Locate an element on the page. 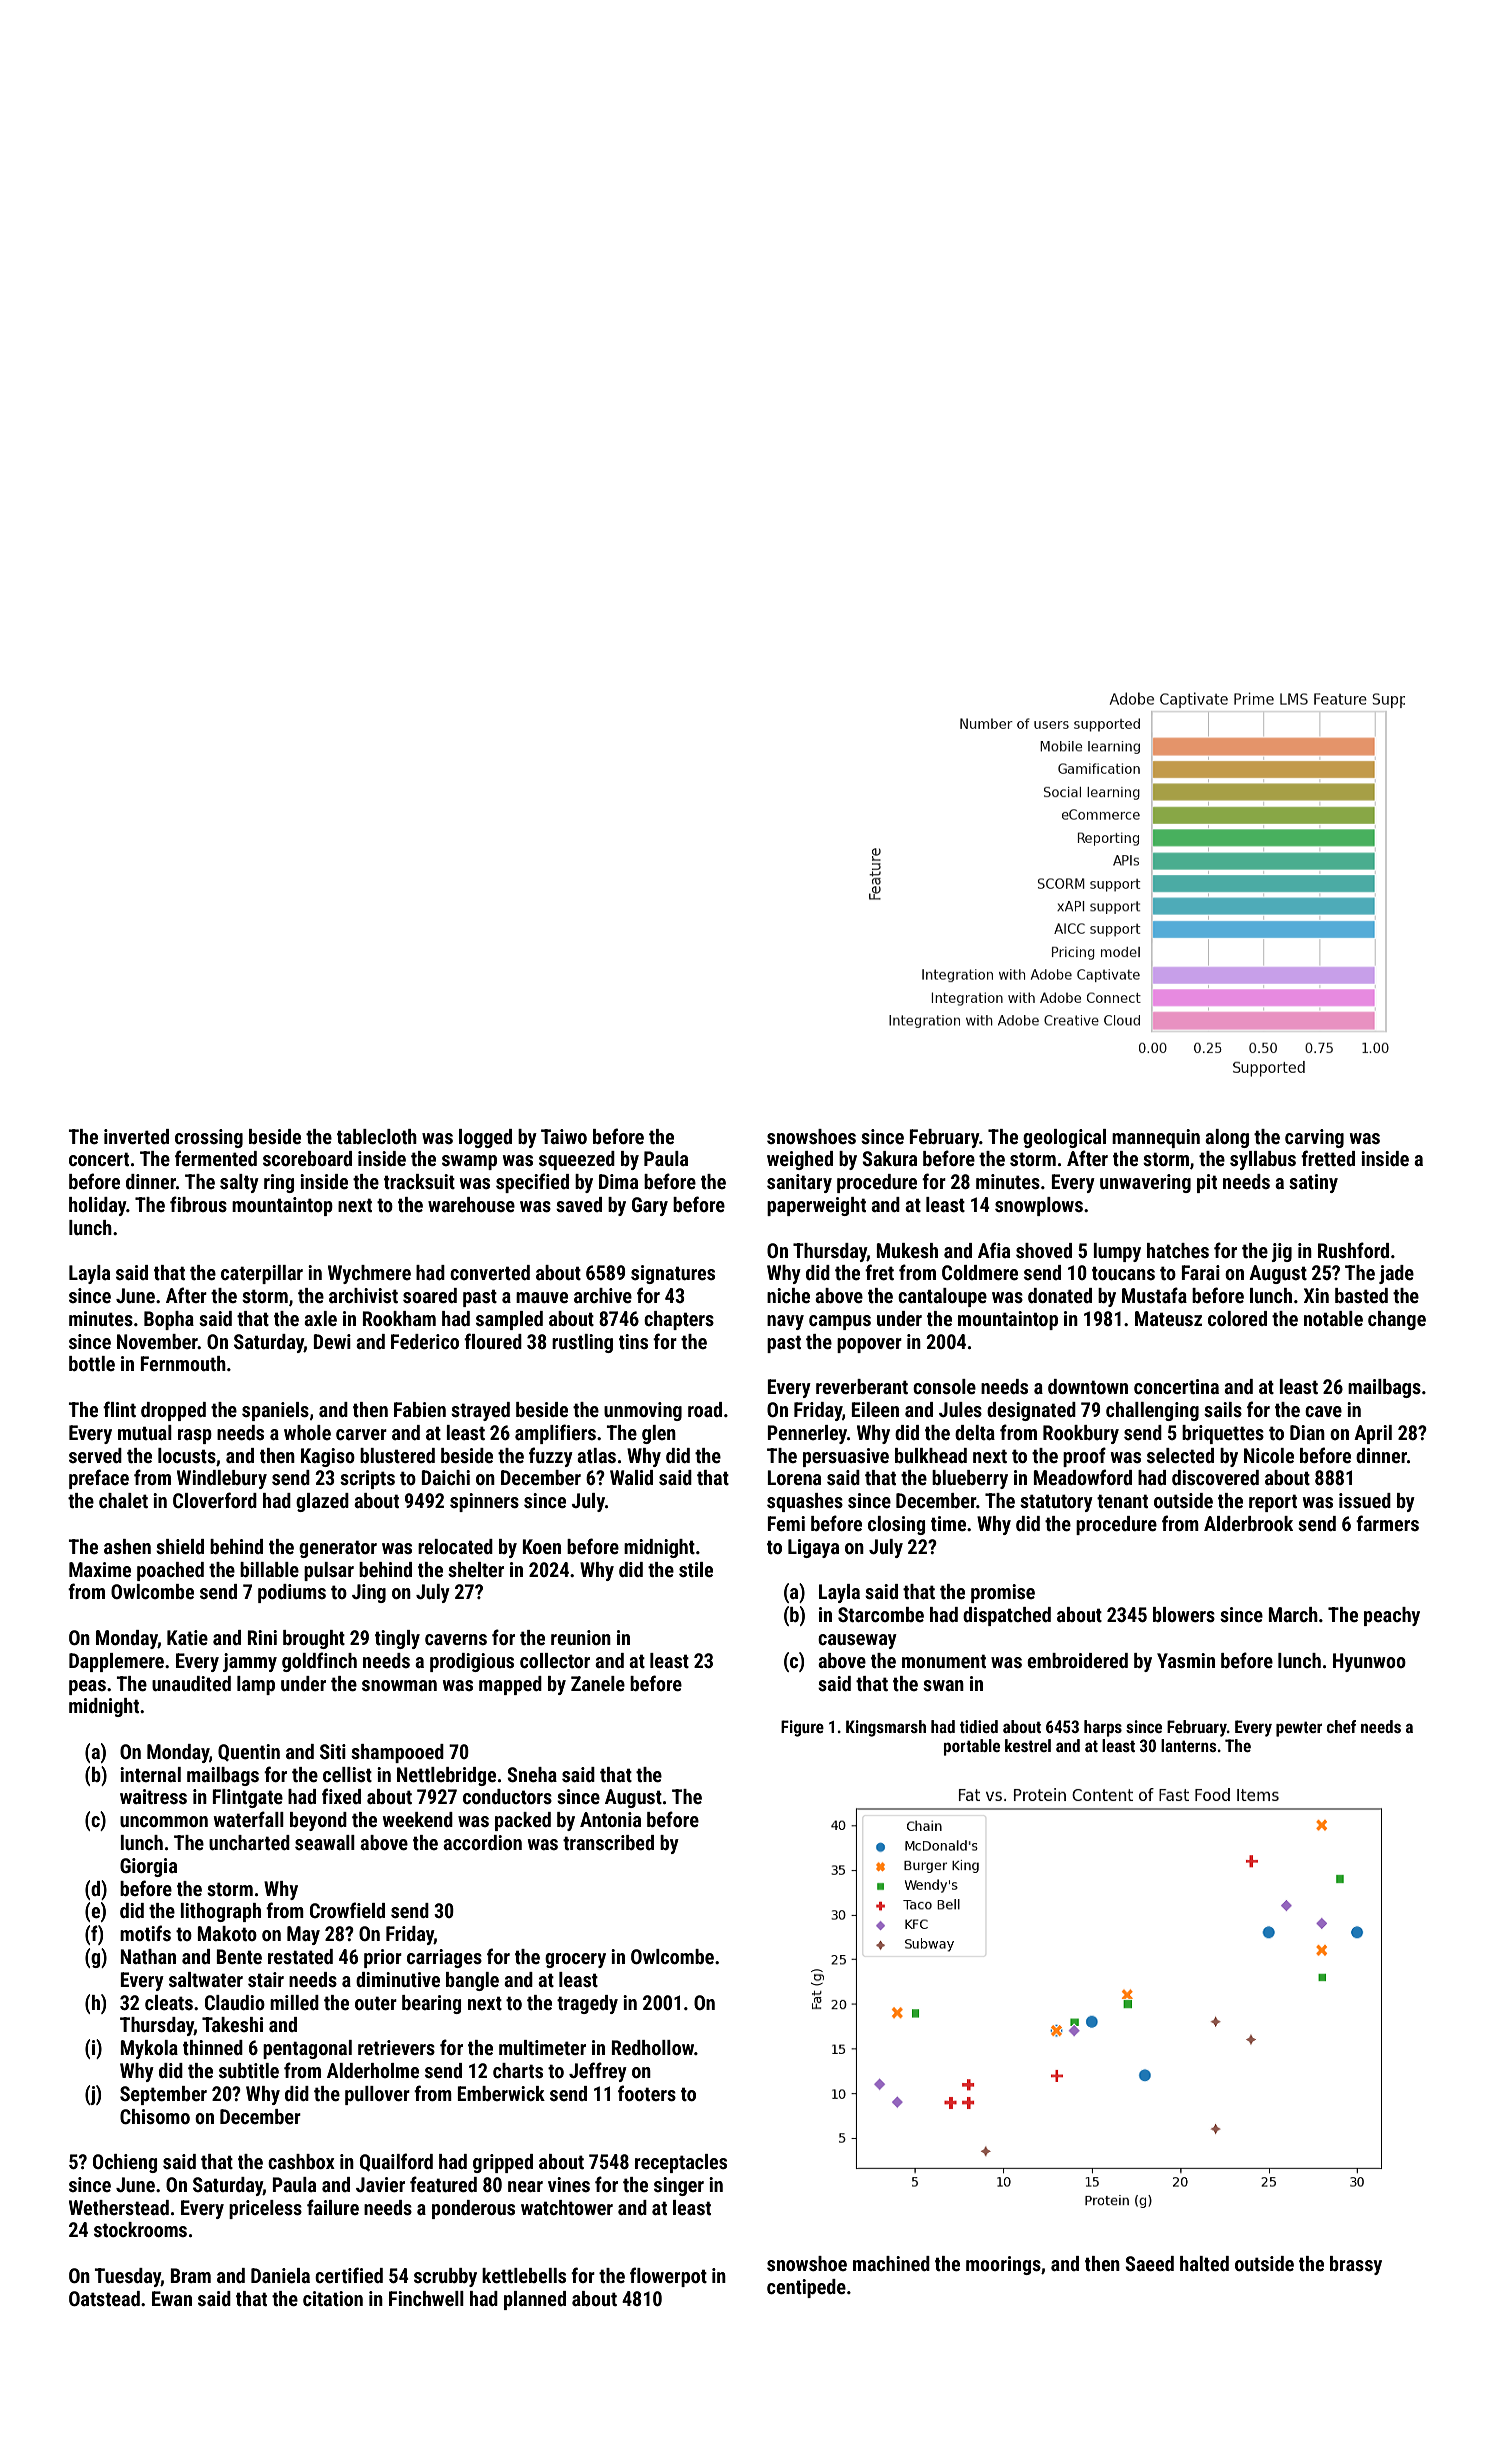 This page has height=2464, width=1496. carving is located at coordinates (1314, 1138).
